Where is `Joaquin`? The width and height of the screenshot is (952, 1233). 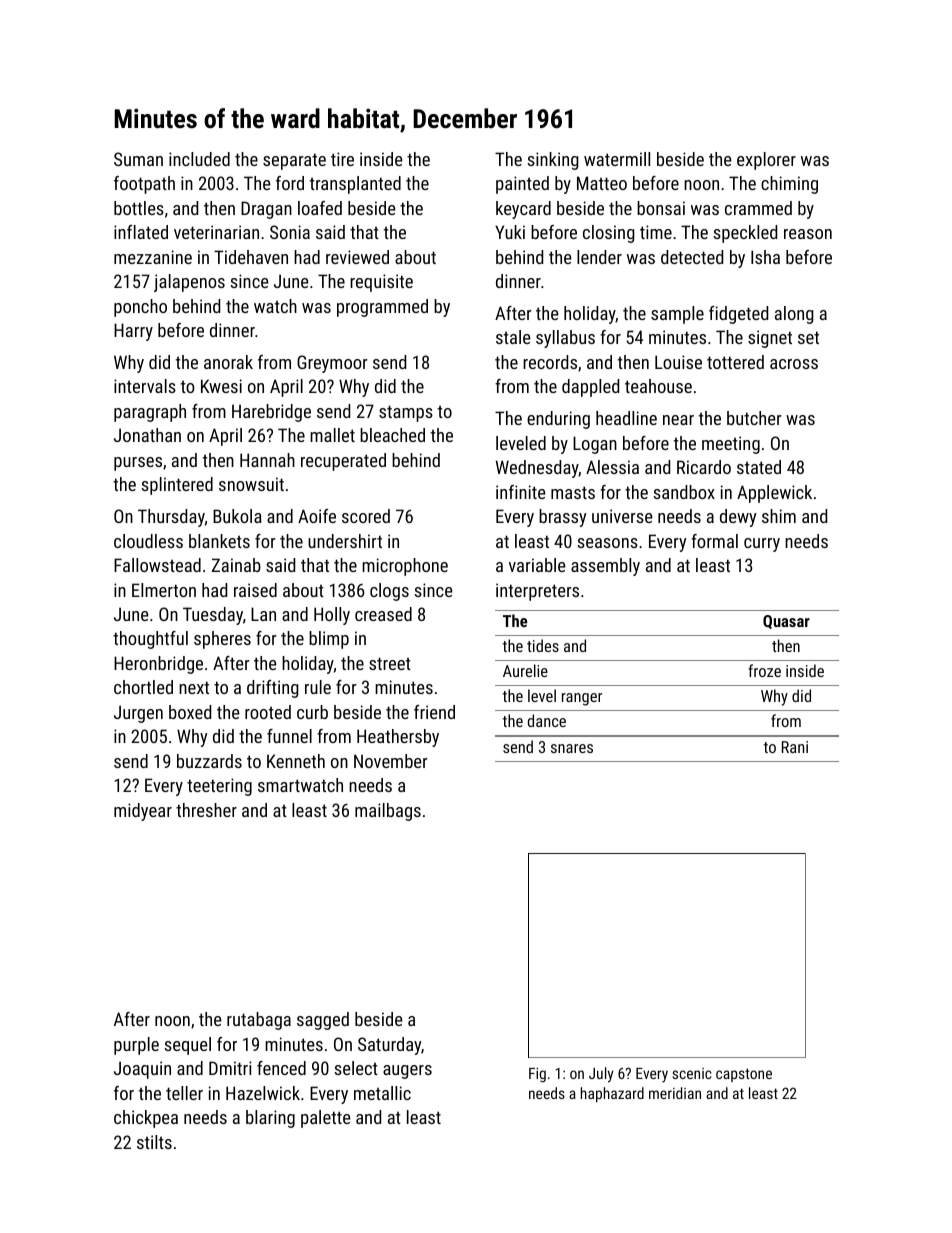
Joaquin is located at coordinates (142, 1070).
